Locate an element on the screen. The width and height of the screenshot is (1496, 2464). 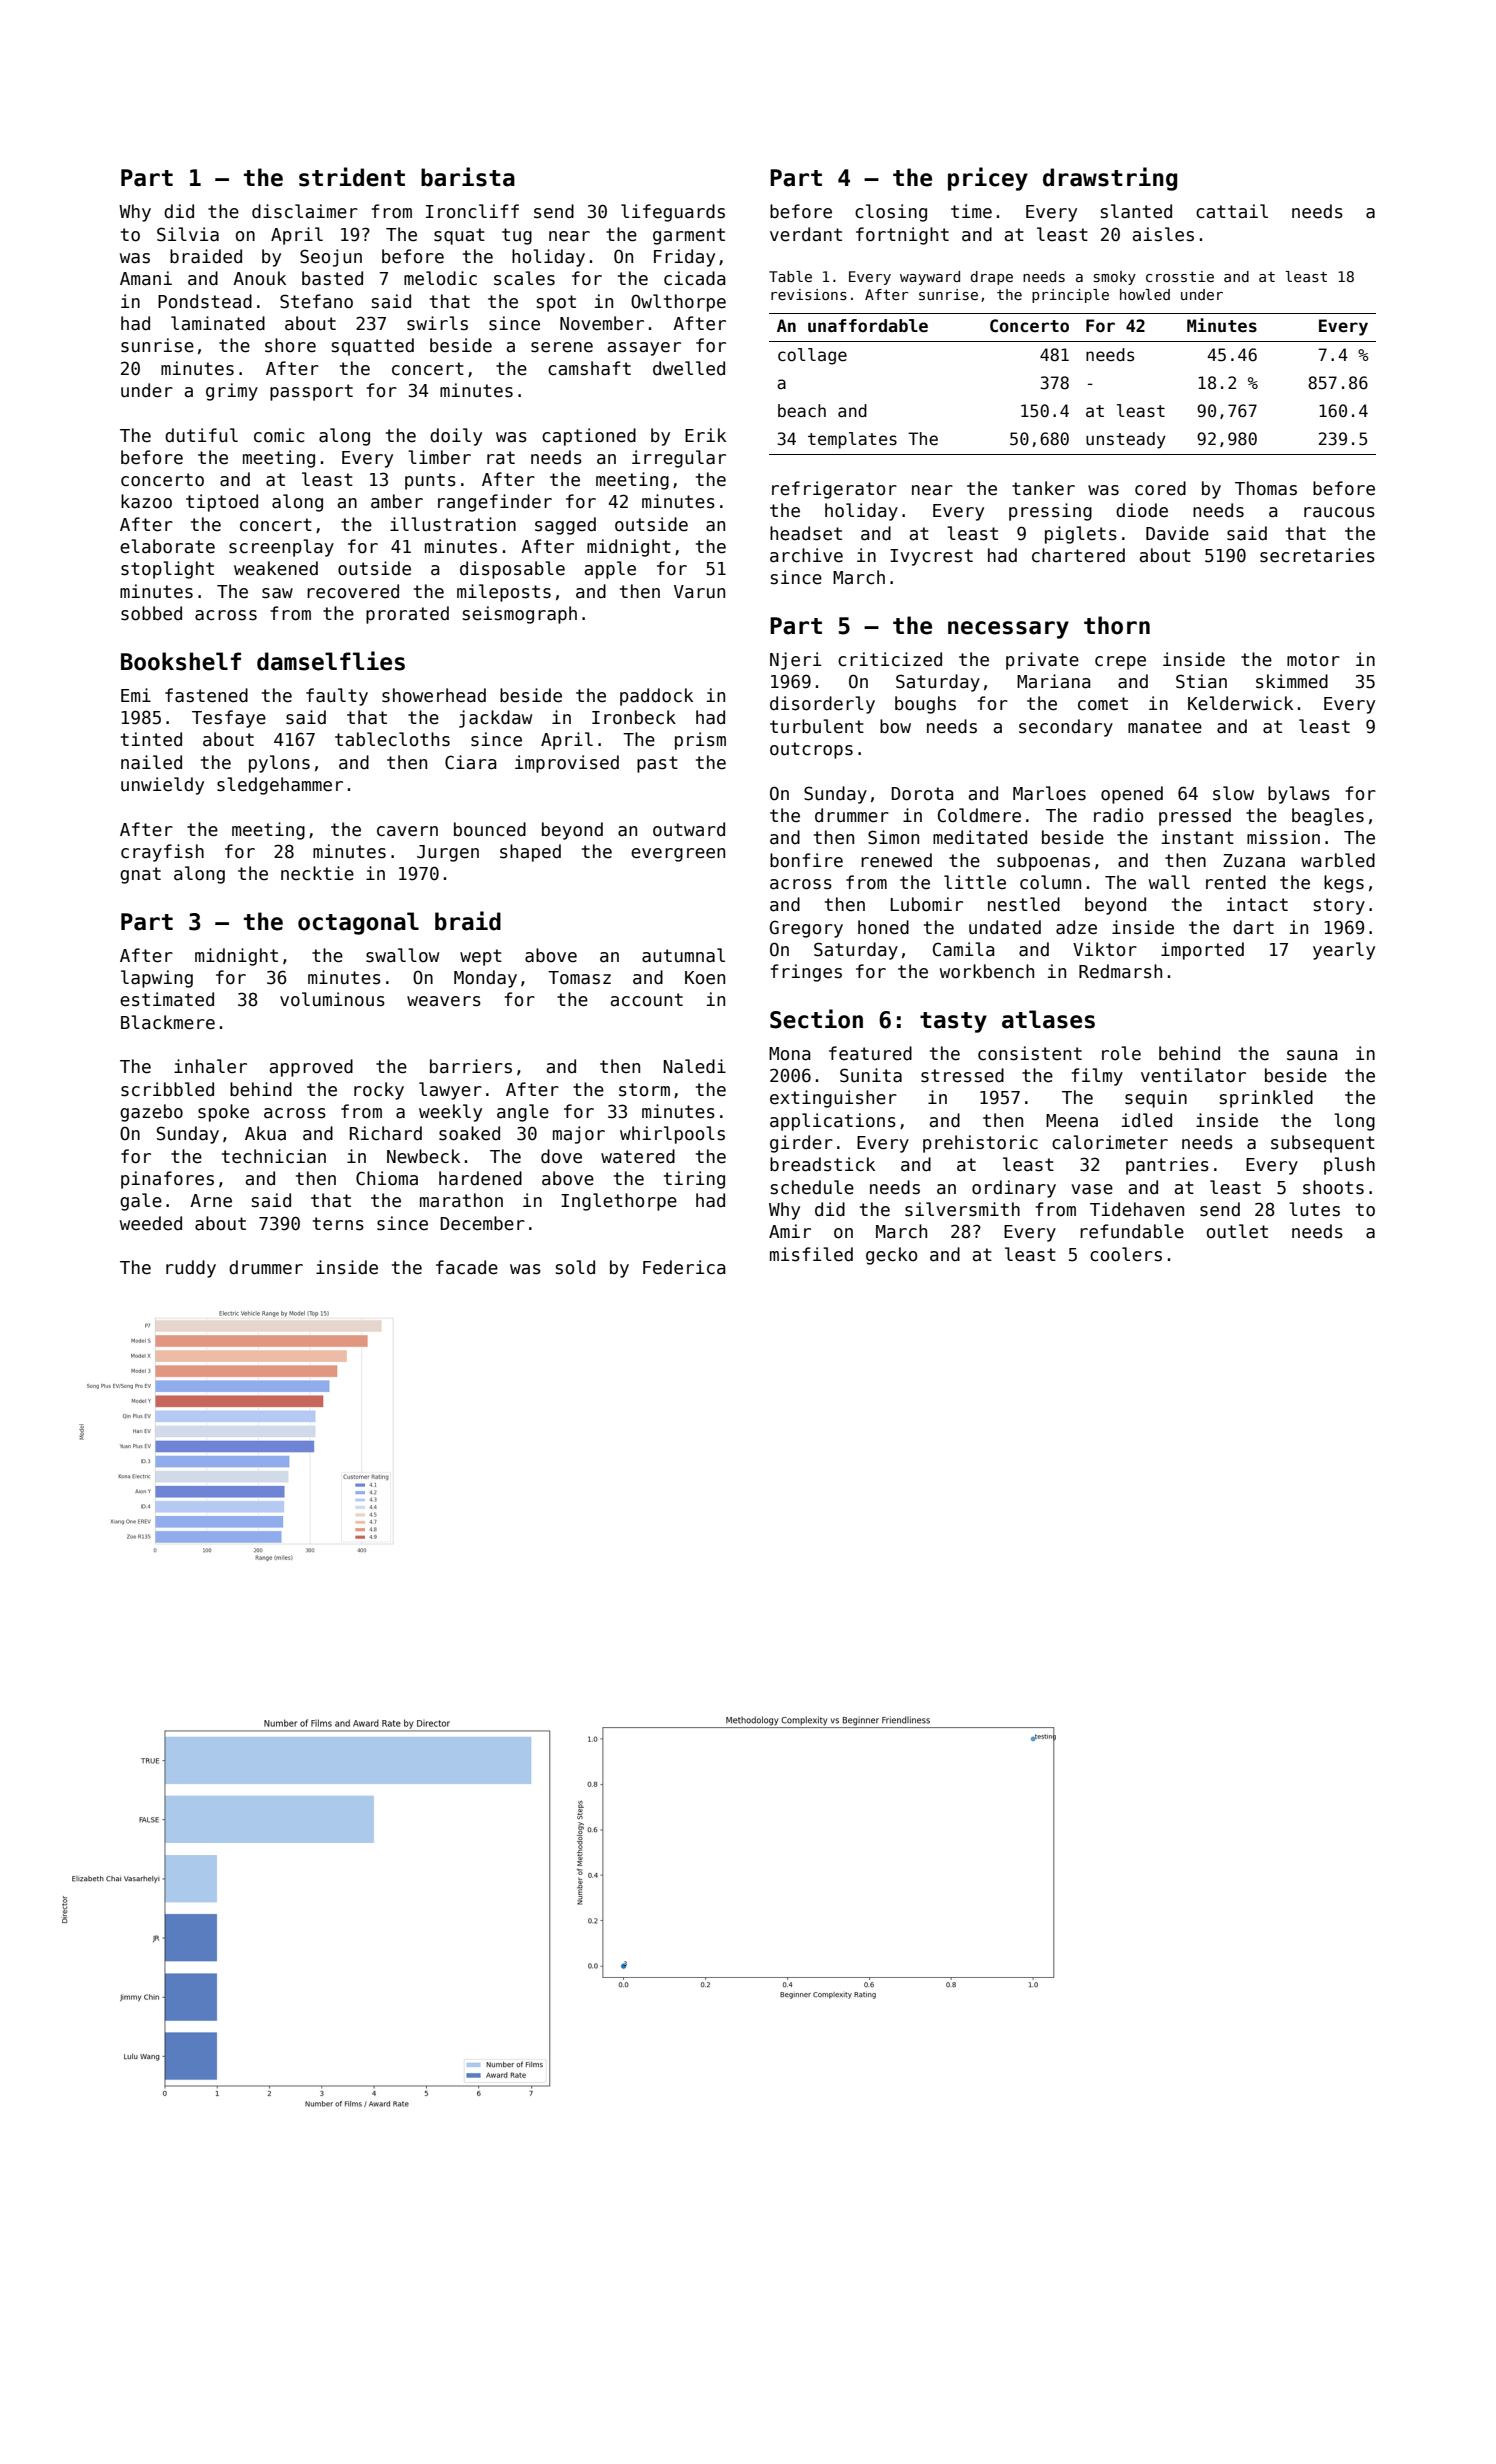
ruddy is located at coordinates (191, 1269).
